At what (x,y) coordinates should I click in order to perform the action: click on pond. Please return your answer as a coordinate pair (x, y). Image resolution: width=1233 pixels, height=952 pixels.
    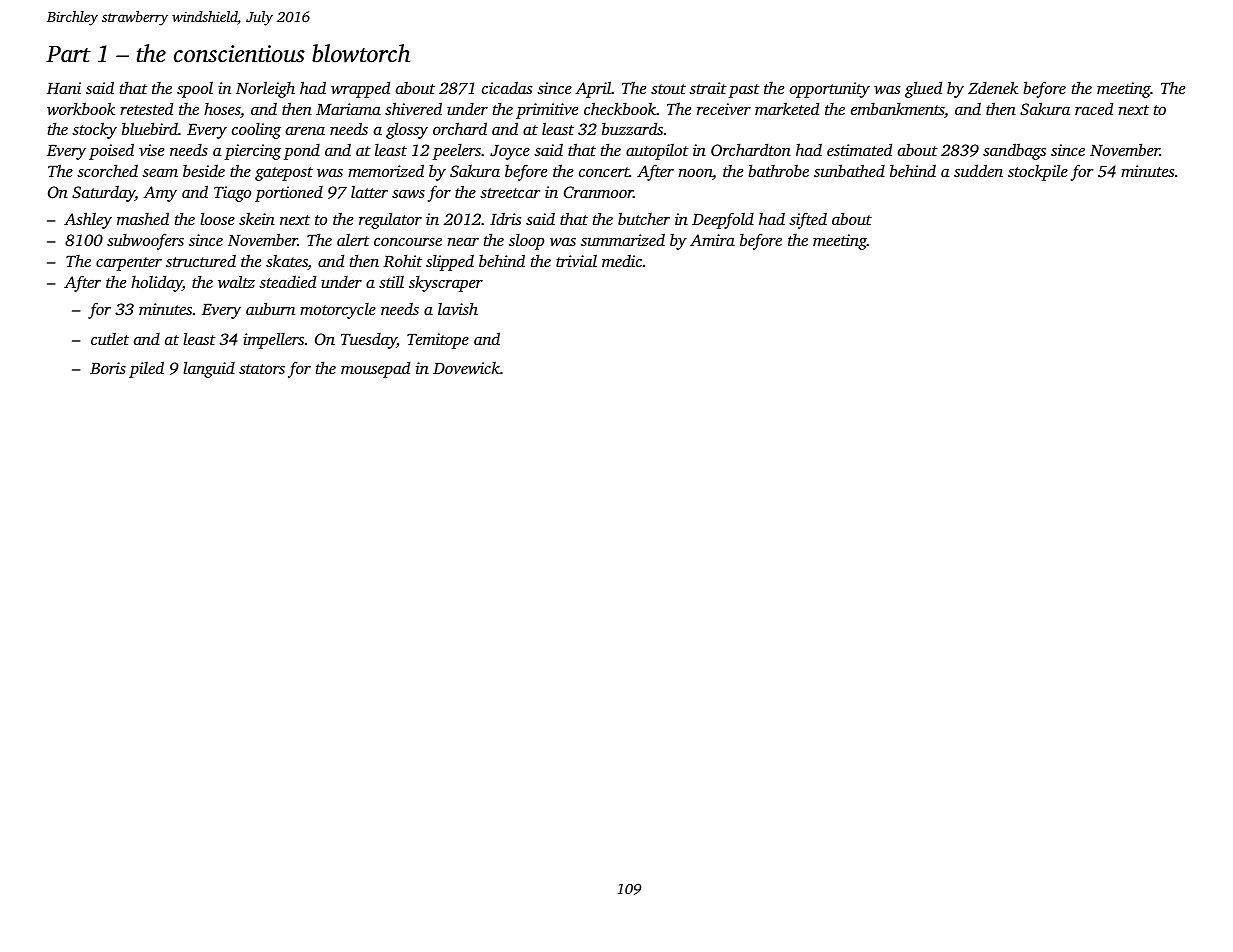
    Looking at the image, I should click on (302, 152).
